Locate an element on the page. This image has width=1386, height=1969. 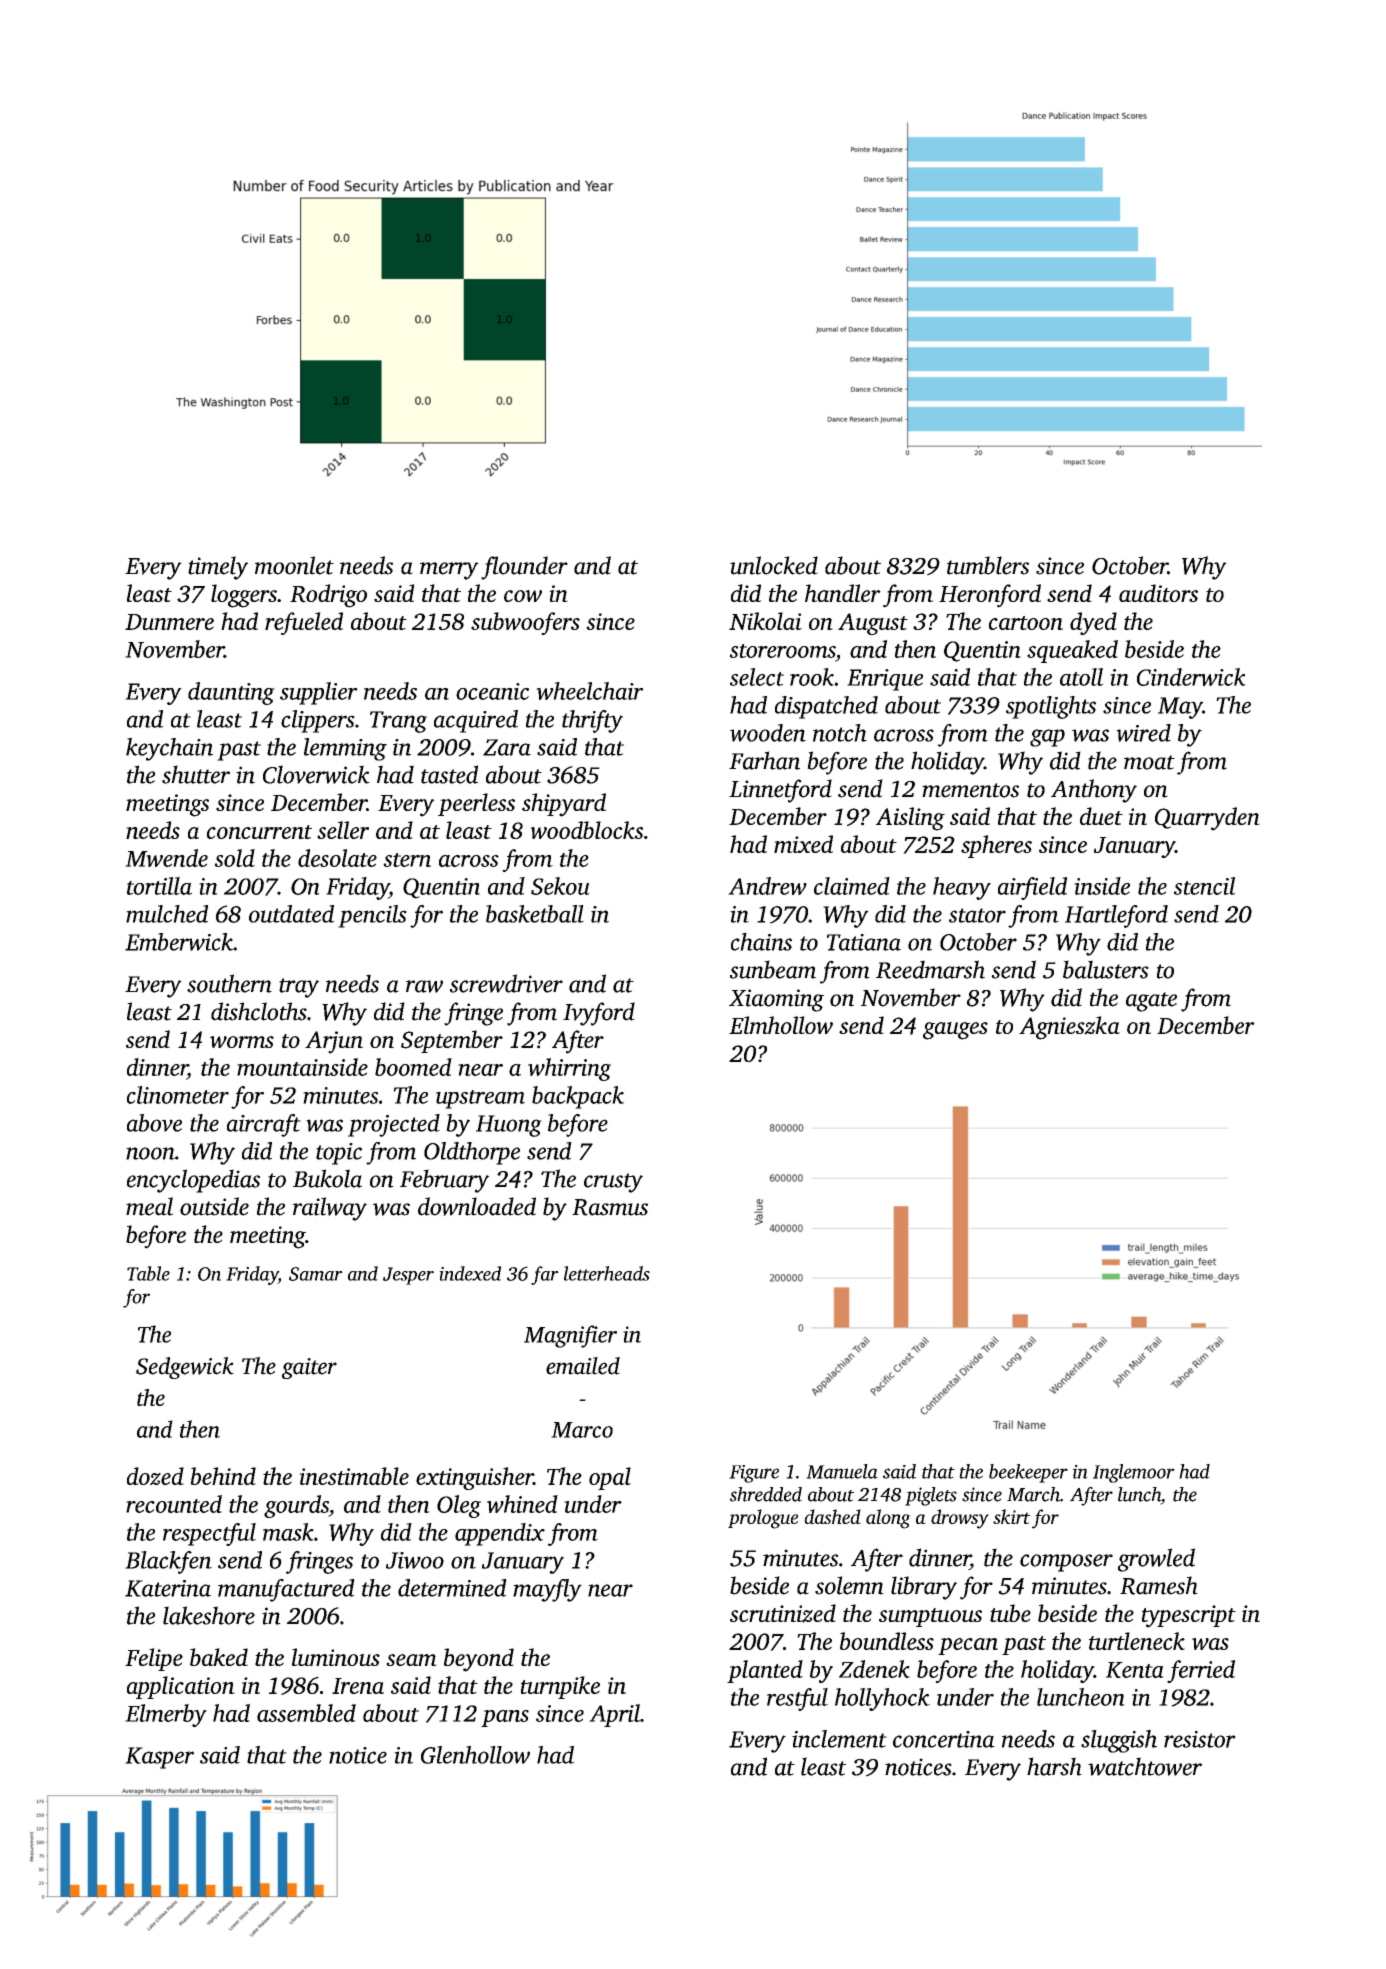
Kasper is located at coordinates (159, 1758).
